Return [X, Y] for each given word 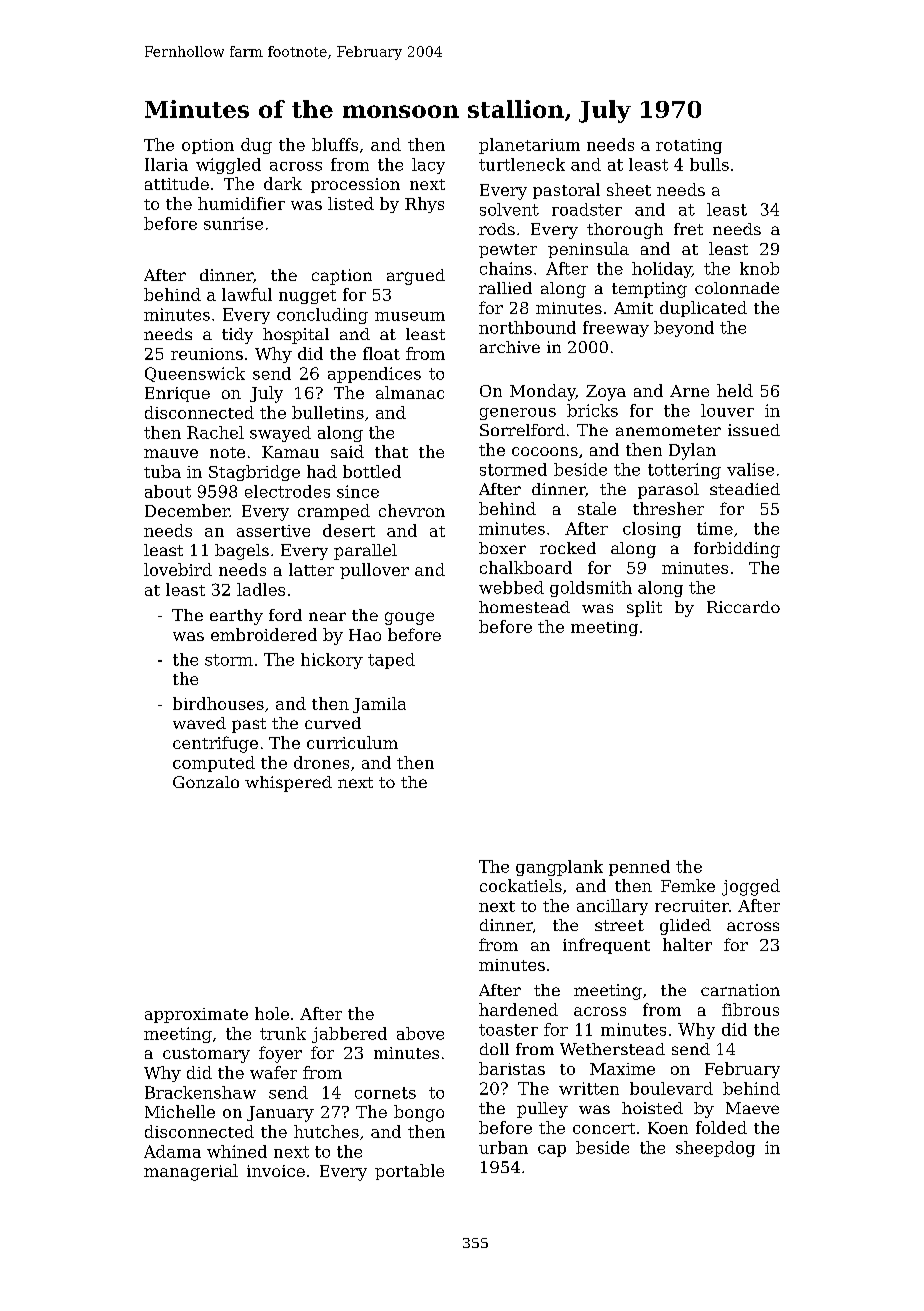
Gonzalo [206, 782]
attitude [177, 183]
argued [416, 277]
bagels [242, 552]
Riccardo [743, 607]
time [715, 528]
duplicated [703, 309]
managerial [191, 1172]
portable [409, 1172]
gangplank [559, 868]
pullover [374, 571]
